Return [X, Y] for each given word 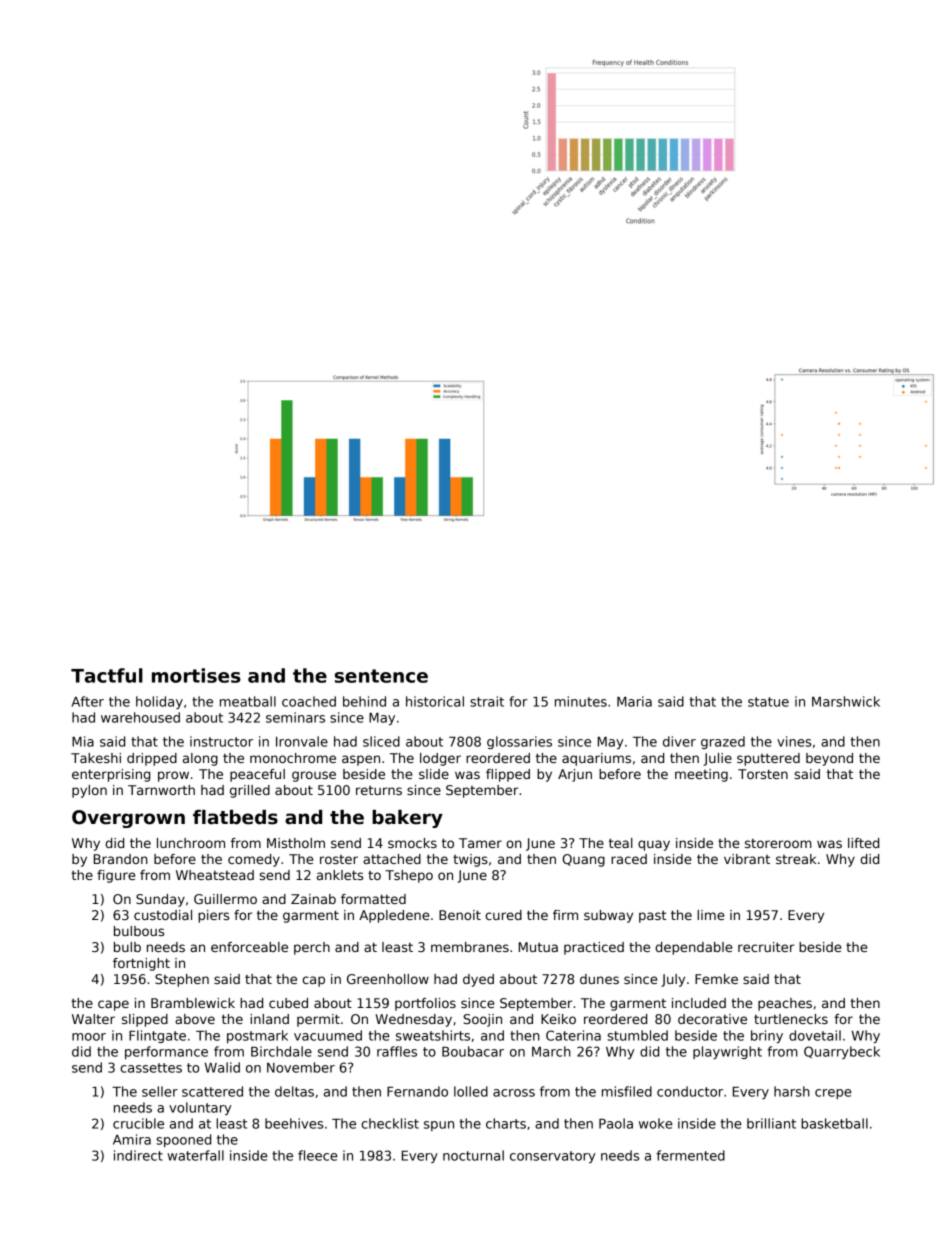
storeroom [778, 843]
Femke [716, 979]
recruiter [766, 947]
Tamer [480, 843]
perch [312, 948]
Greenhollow [388, 979]
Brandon [121, 859]
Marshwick [846, 701]
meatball [248, 701]
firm [565, 915]
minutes [581, 701]
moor [89, 1037]
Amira [132, 1139]
